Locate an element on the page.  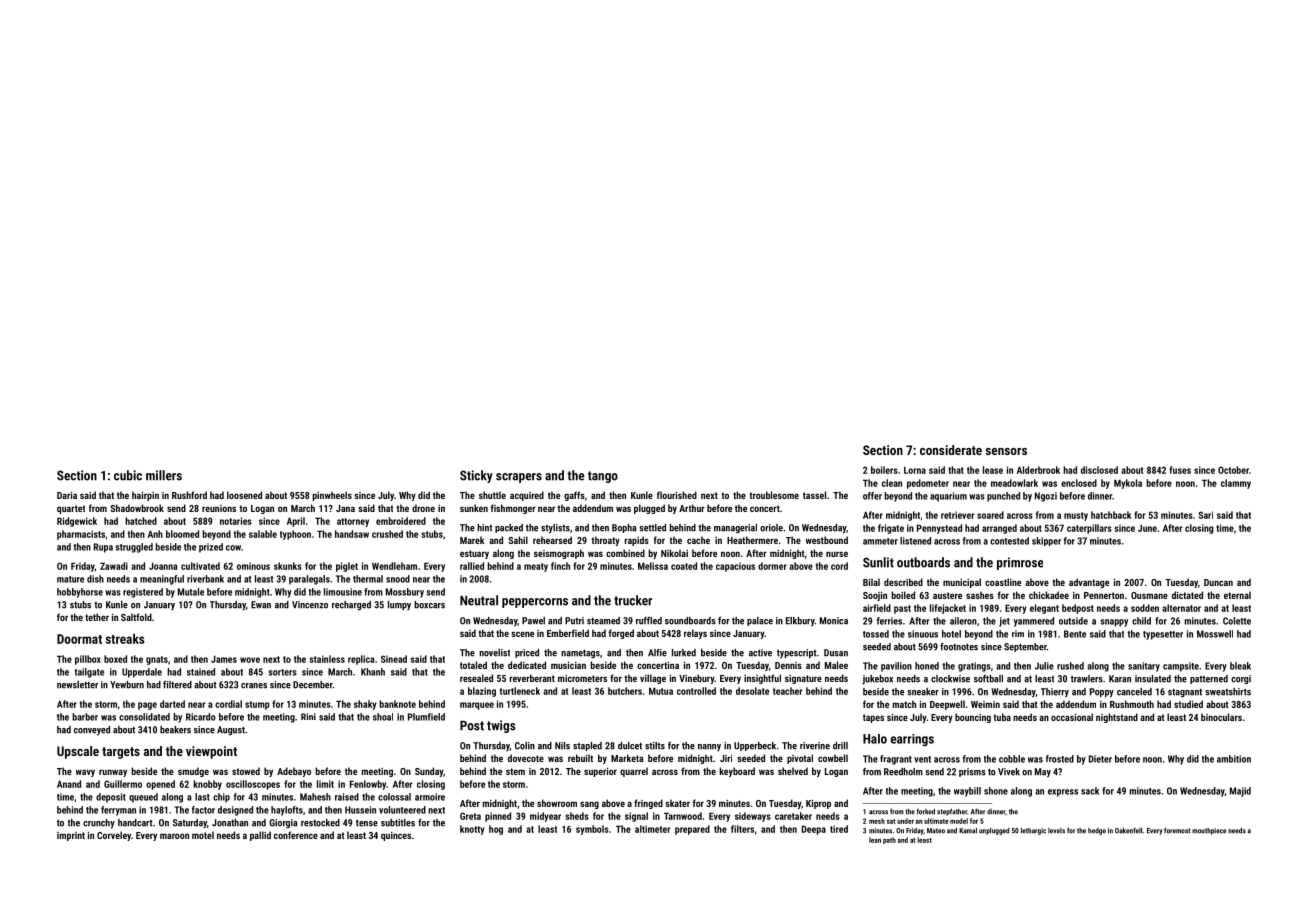
cranes is located at coordinates (254, 686).
